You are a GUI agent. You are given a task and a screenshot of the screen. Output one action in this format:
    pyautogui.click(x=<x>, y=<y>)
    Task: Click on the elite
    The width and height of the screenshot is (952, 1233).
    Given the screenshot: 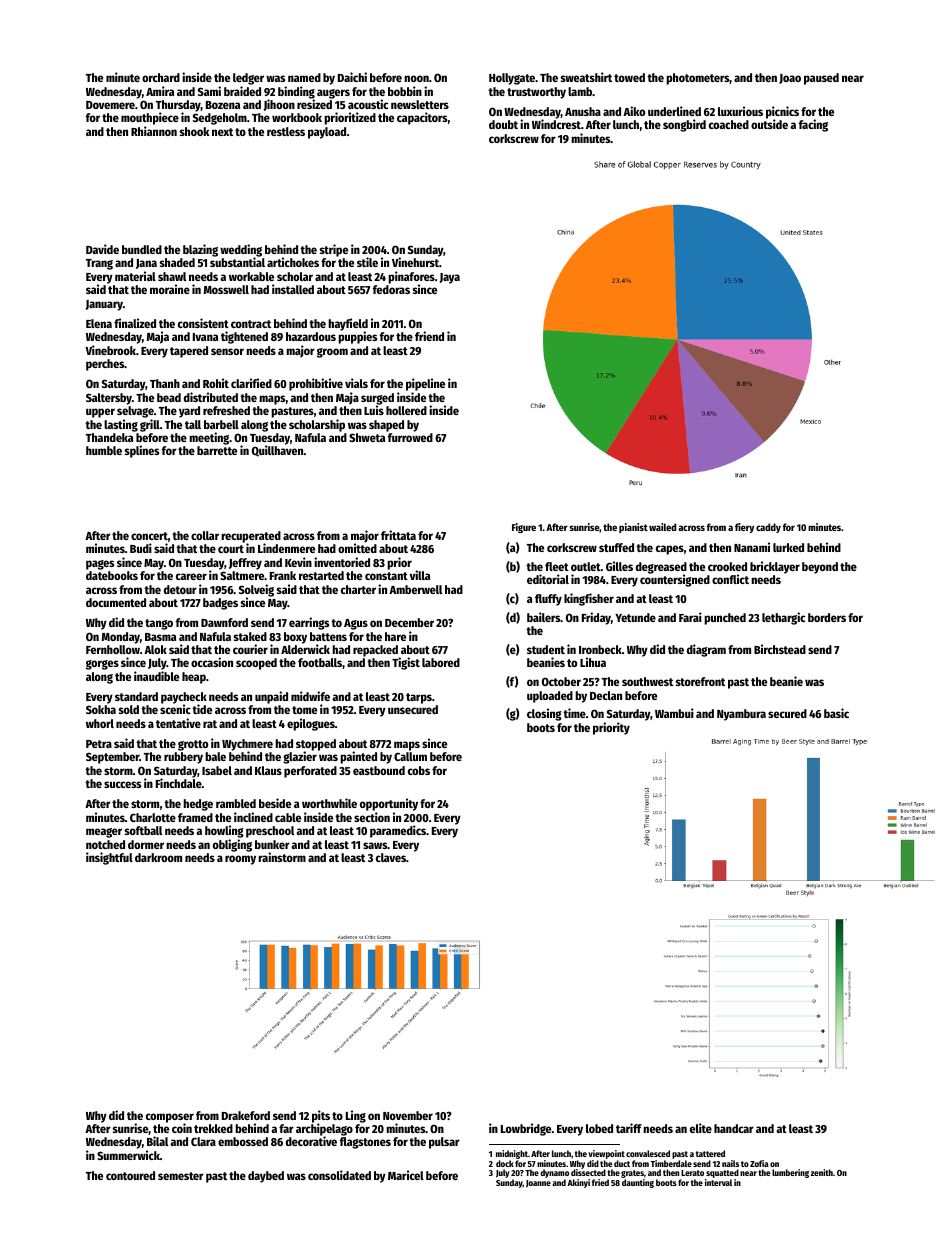 What is the action you would take?
    pyautogui.click(x=701, y=1128)
